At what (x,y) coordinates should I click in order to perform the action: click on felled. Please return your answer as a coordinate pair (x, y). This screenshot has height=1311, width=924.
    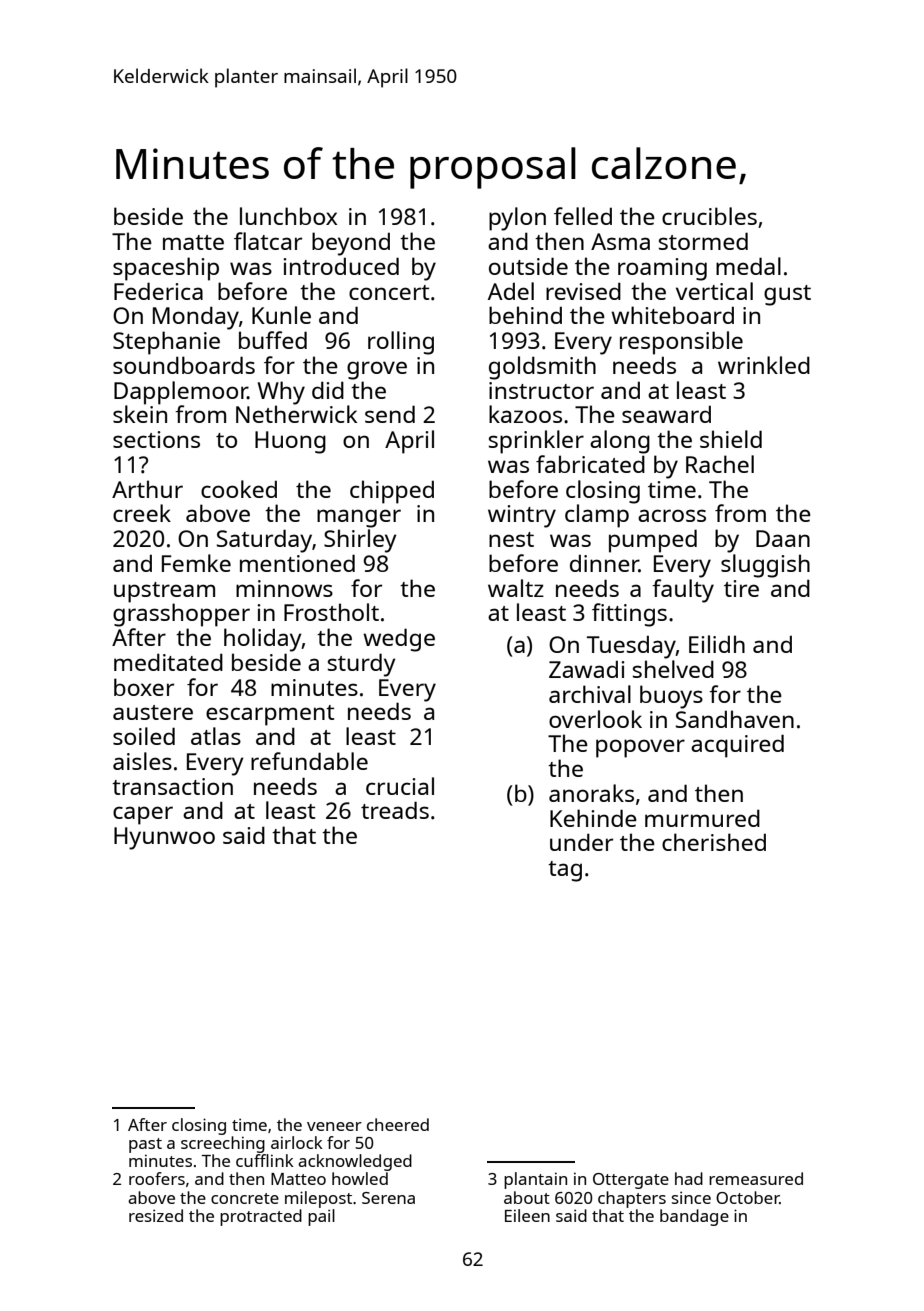
    Looking at the image, I should click on (583, 216).
